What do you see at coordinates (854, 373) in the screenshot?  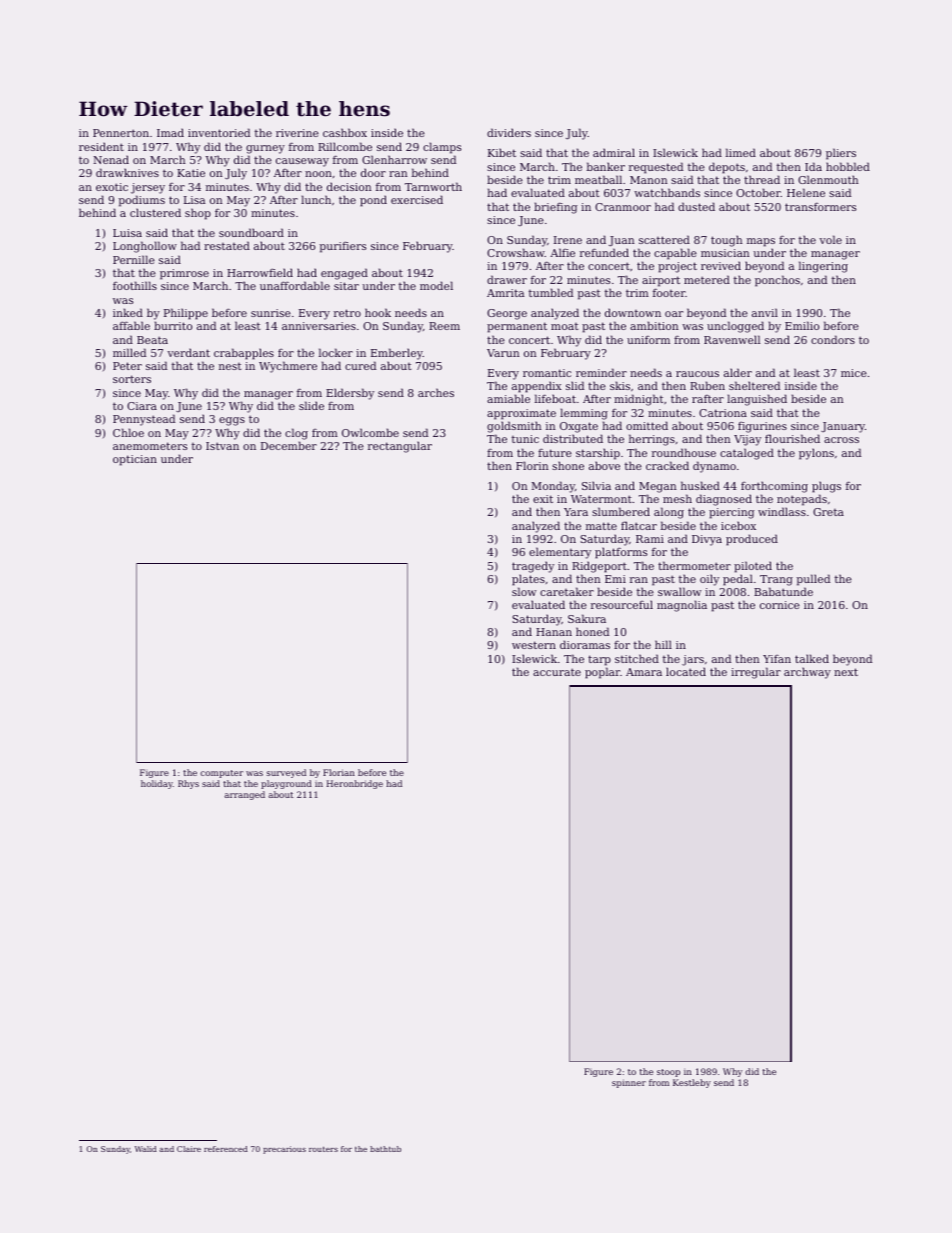 I see `mice` at bounding box center [854, 373].
